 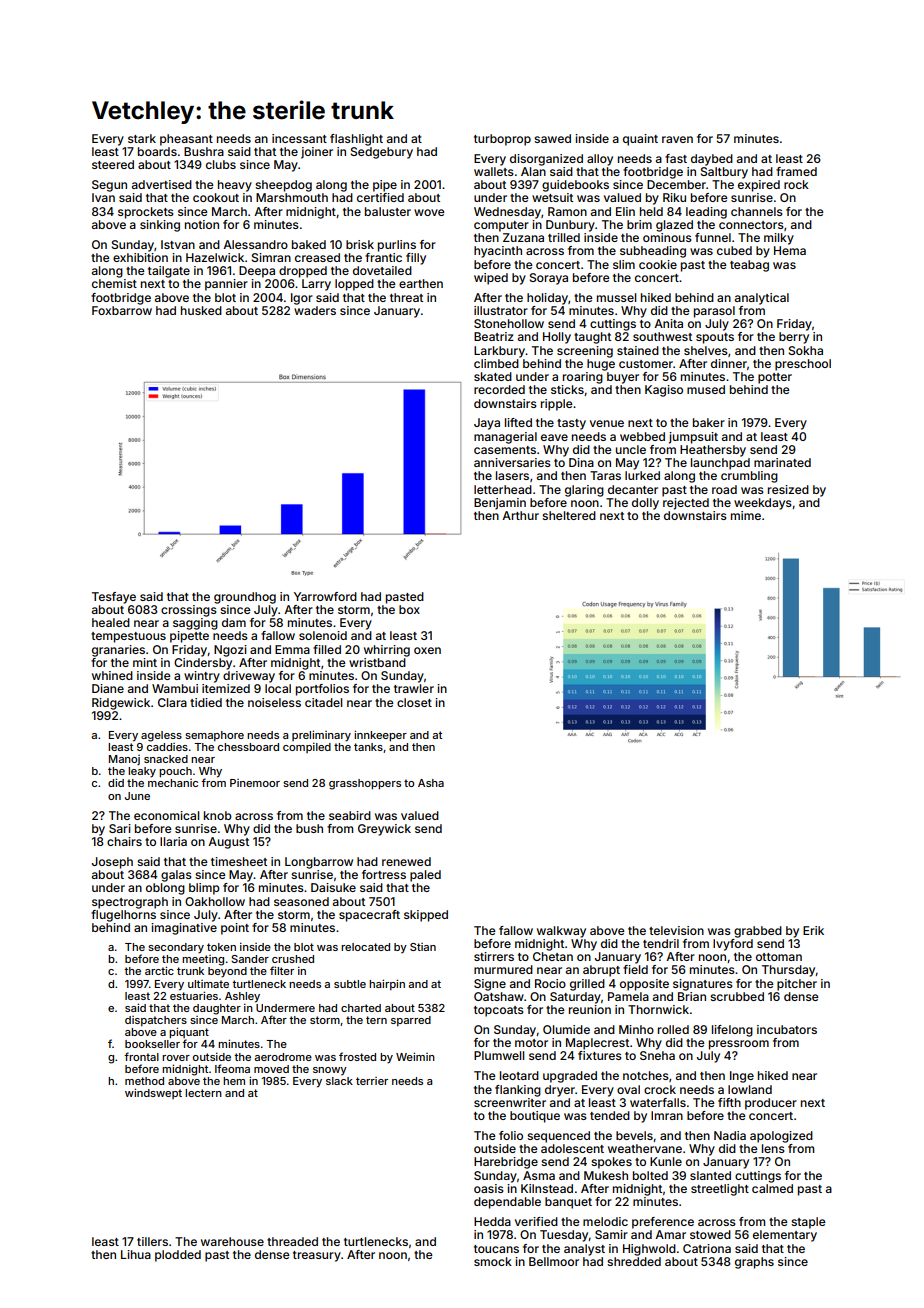 I want to click on chemist, so click(x=114, y=283).
